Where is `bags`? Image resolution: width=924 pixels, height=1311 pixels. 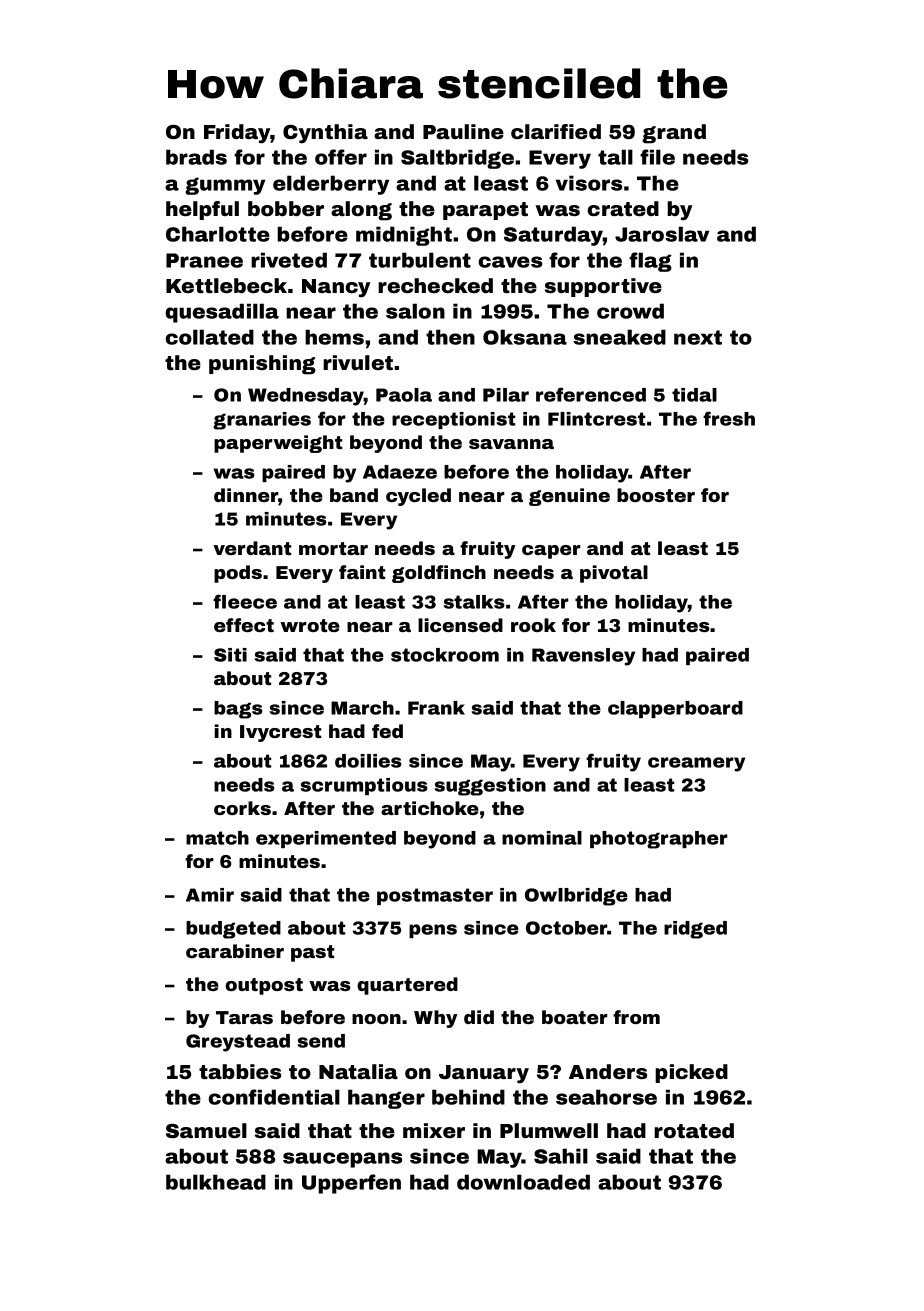 bags is located at coordinates (238, 710).
